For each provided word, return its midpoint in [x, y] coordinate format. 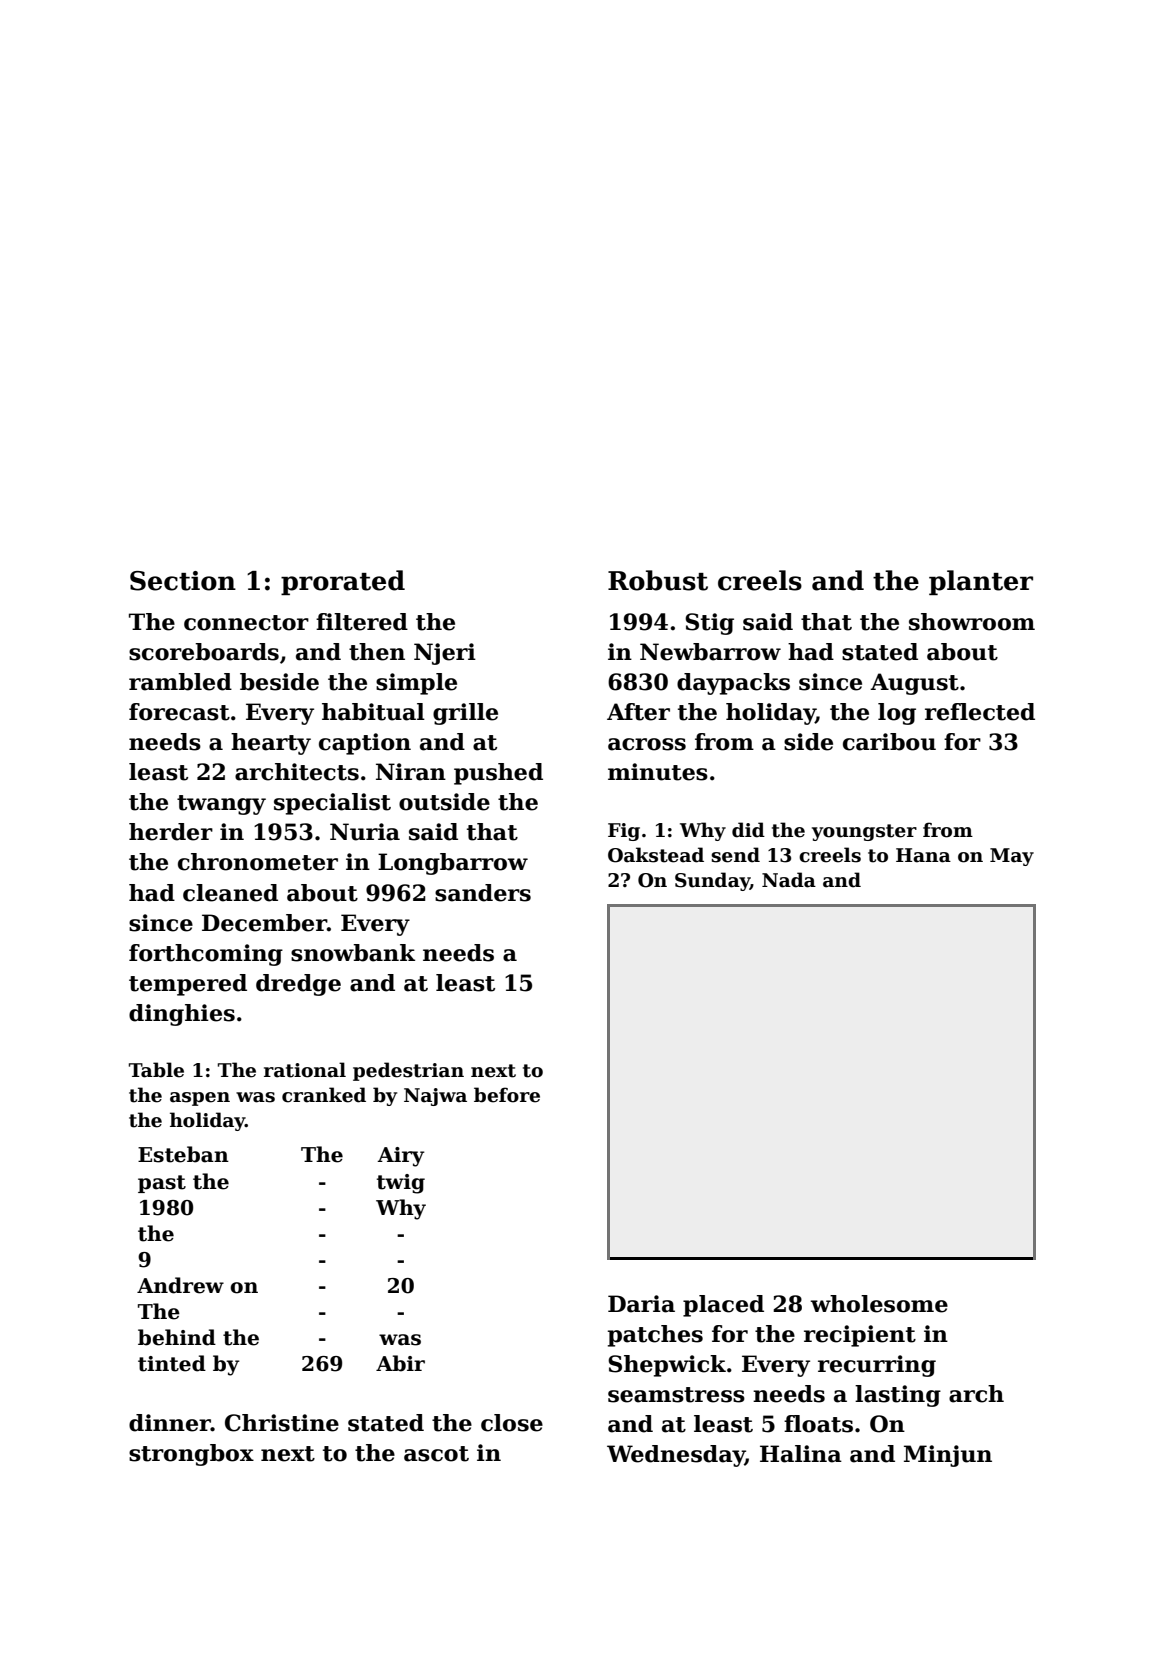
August [914, 684]
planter [981, 582]
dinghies [182, 1015]
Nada [789, 880]
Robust [658, 580]
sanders [483, 893]
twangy [221, 805]
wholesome [879, 1304]
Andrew [180, 1285]
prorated [343, 582]
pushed [498, 774]
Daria [641, 1304]
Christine [282, 1423]
